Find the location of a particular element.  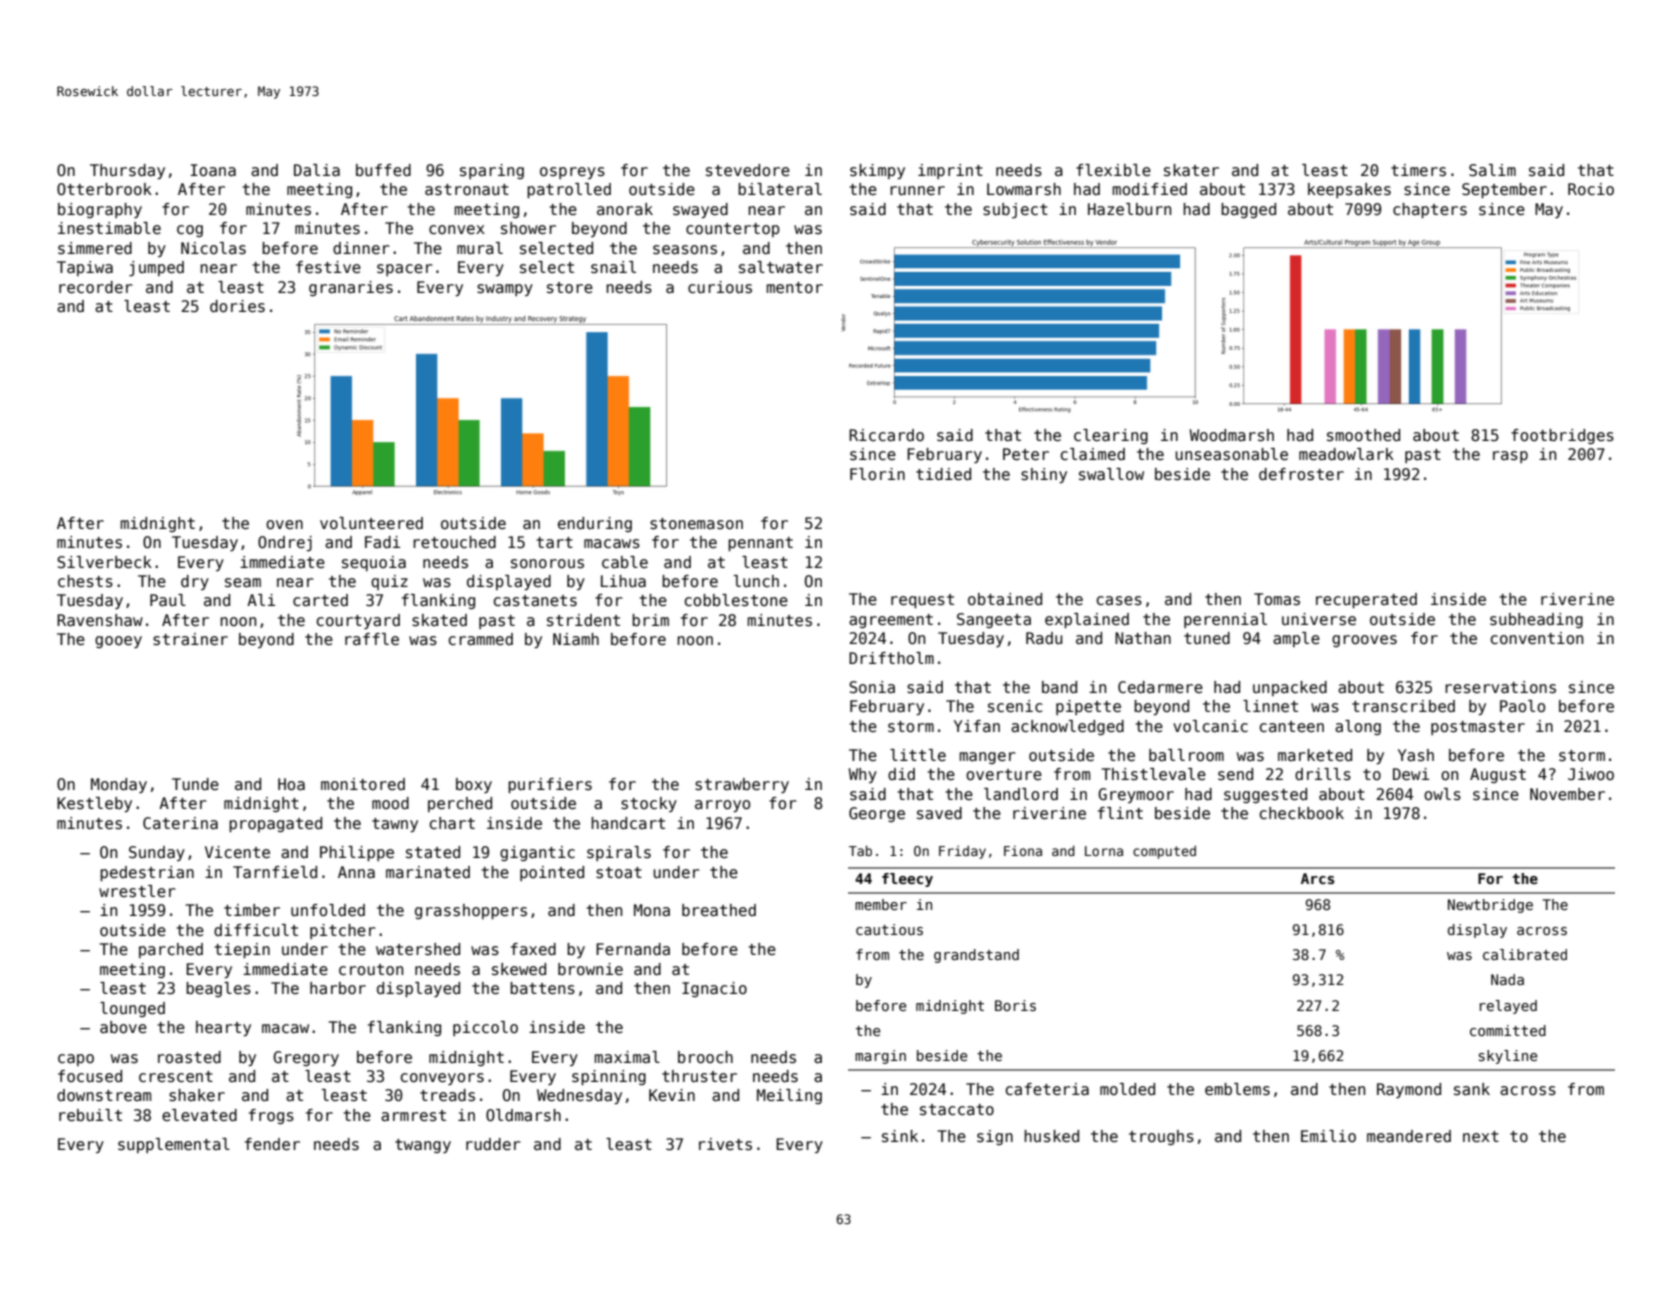

strainer is located at coordinates (190, 639).
